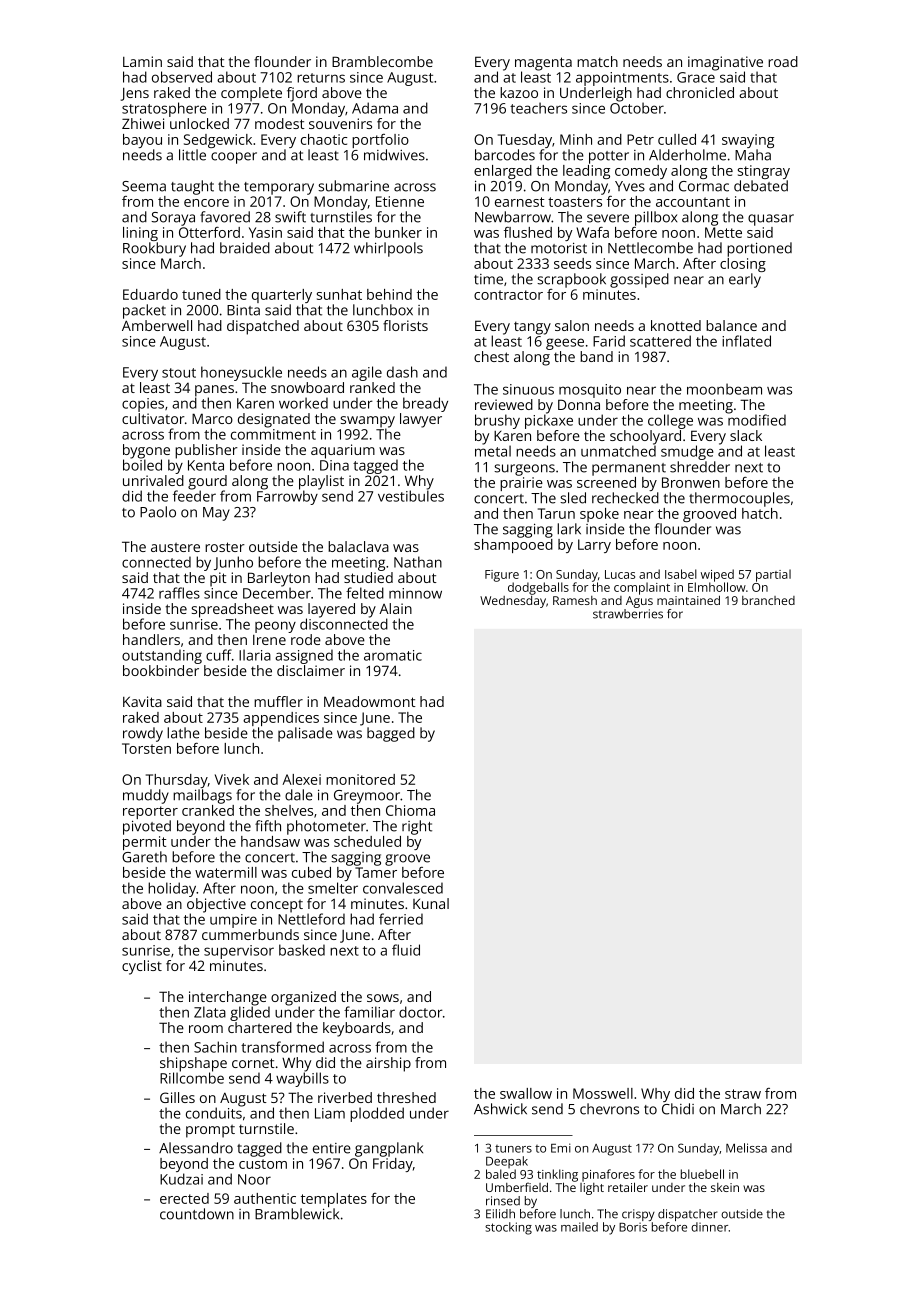  Describe the element at coordinates (431, 903) in the document. I see `Kunal` at that location.
